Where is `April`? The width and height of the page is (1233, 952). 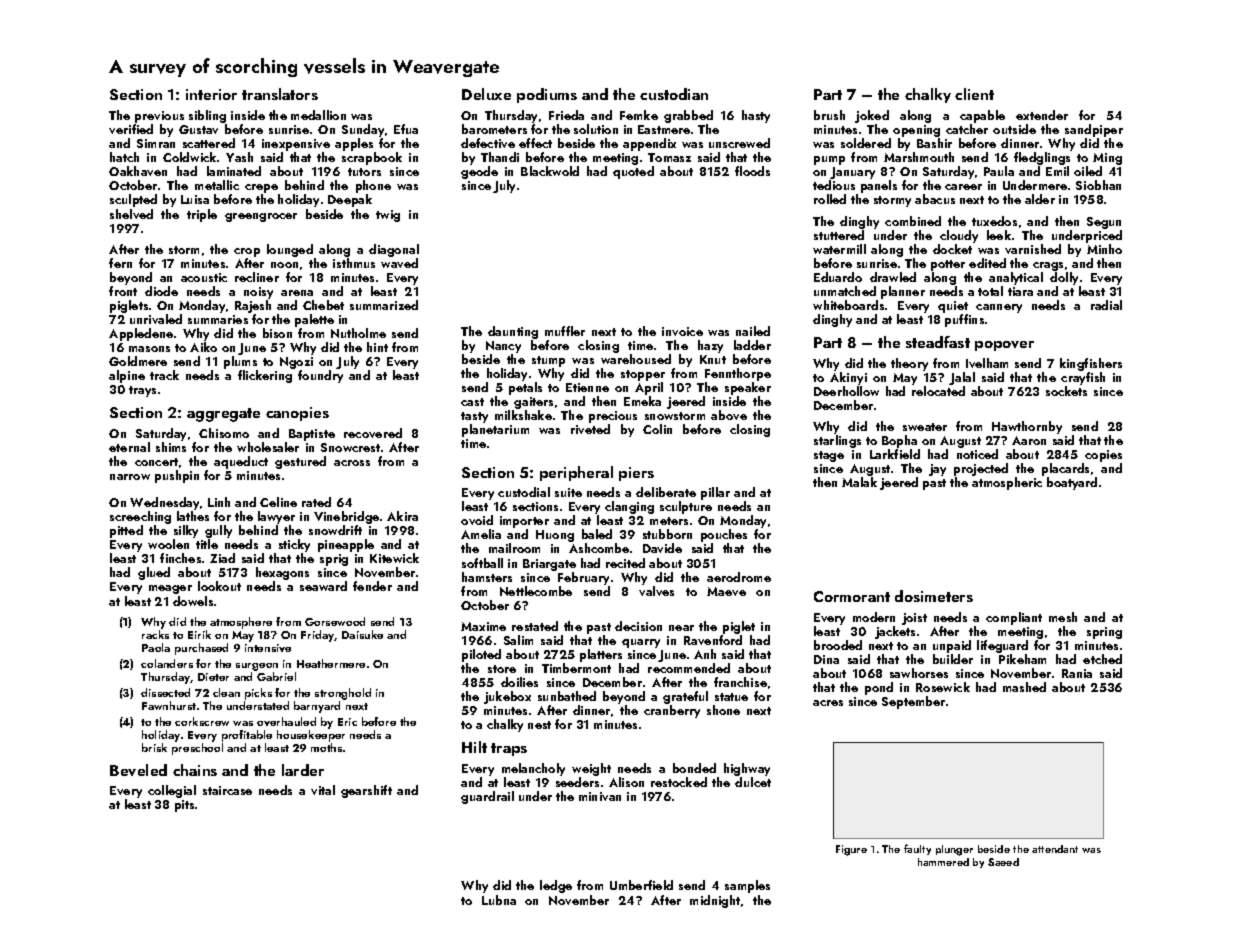 April is located at coordinates (649, 388).
